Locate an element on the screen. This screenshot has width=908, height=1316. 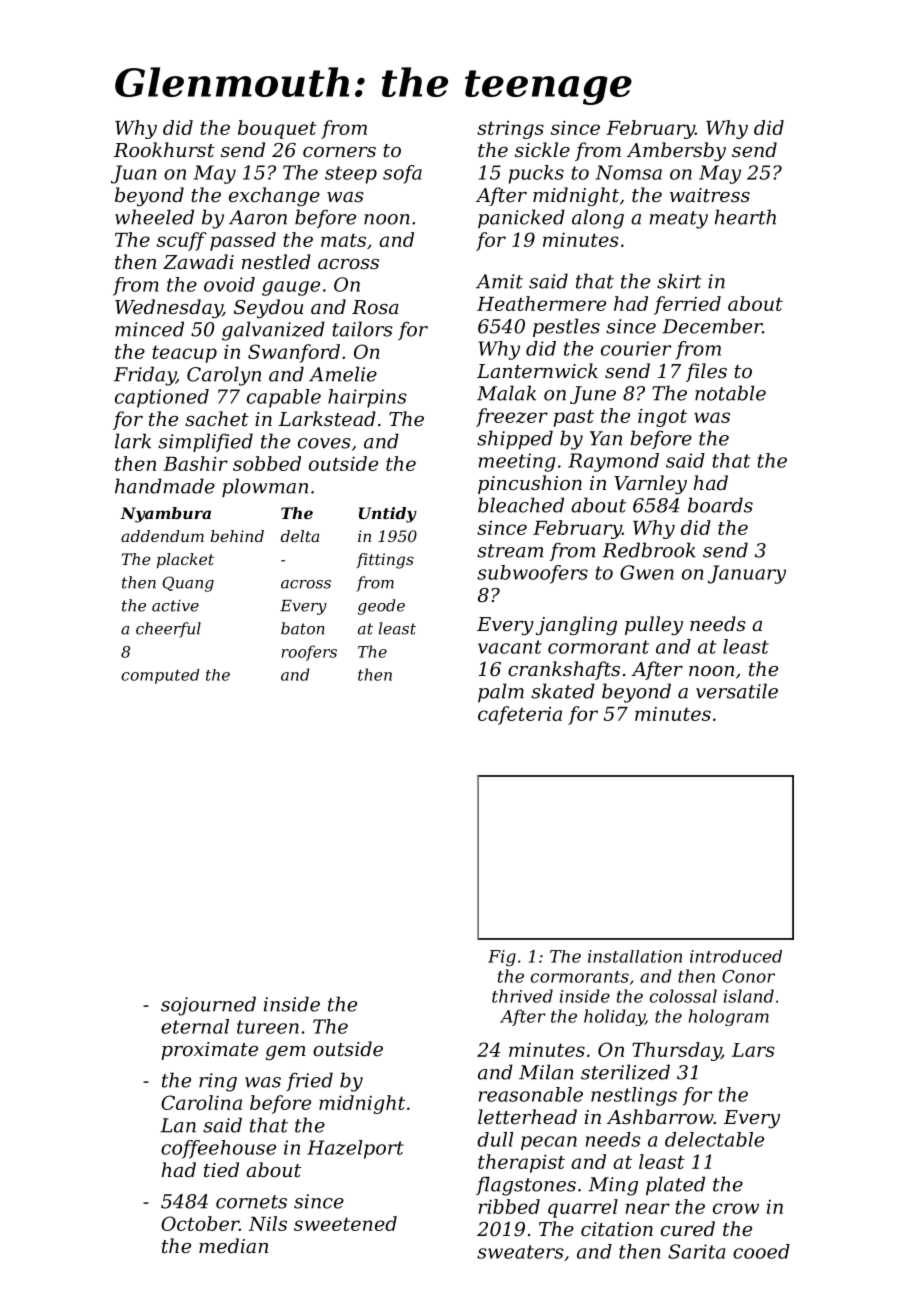
corners is located at coordinates (339, 152).
